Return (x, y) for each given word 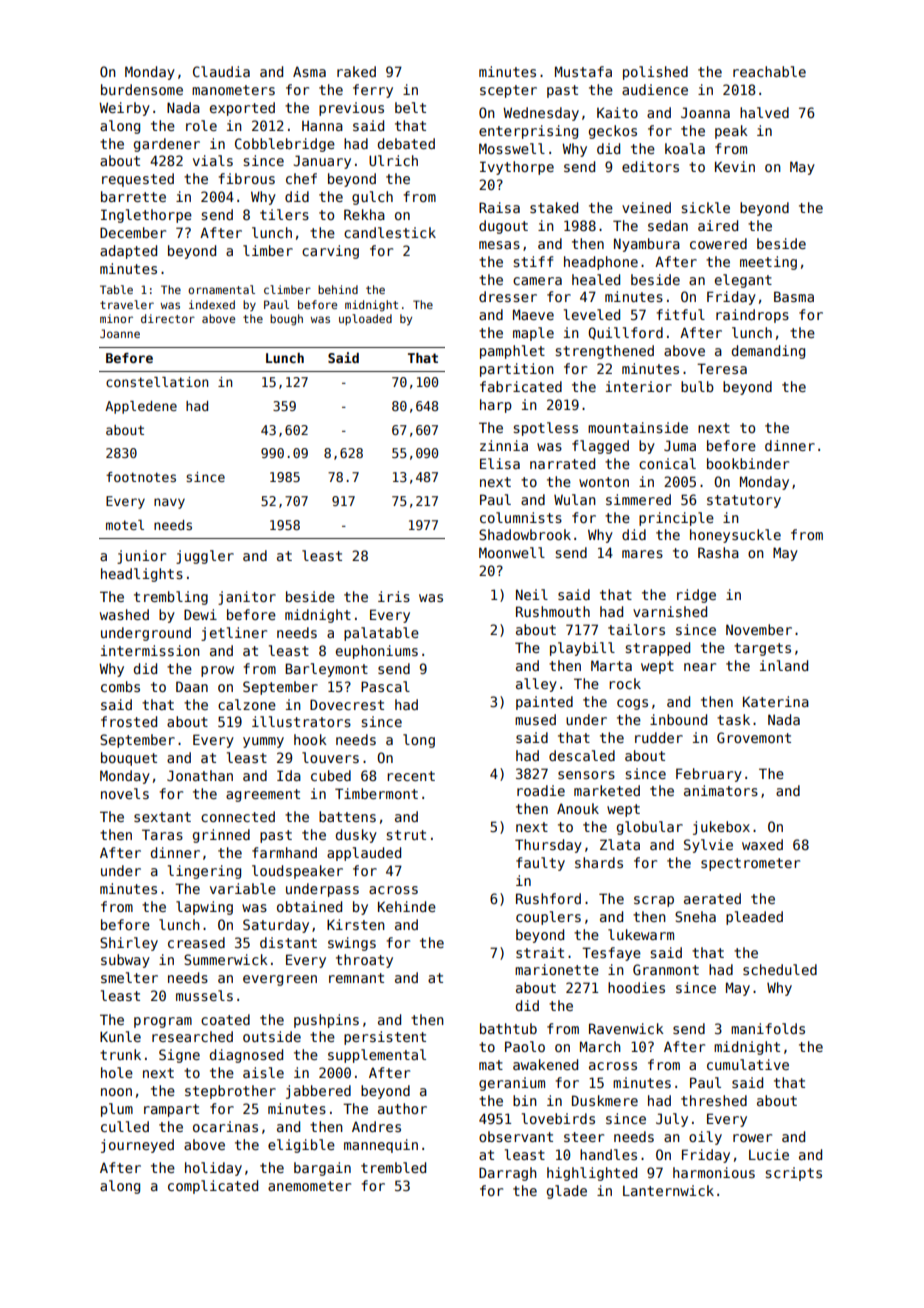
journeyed (137, 1146)
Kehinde (407, 906)
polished (655, 73)
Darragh (508, 1174)
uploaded (365, 319)
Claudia (221, 71)
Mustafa (583, 71)
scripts (793, 1174)
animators (721, 790)
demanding (768, 352)
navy (169, 503)
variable (243, 888)
